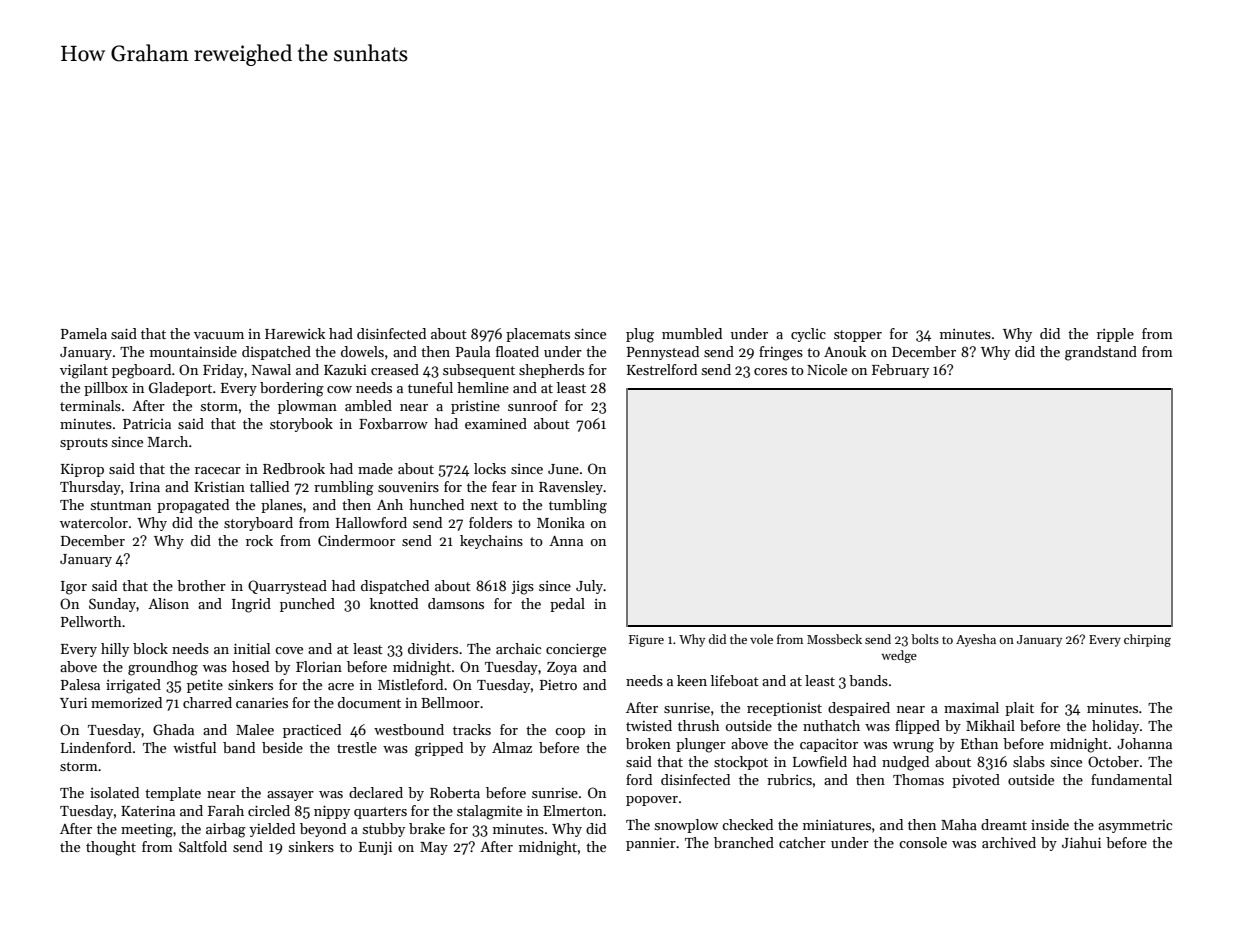 This image has width=1233, height=952. Describe the element at coordinates (375, 848) in the image. I see `Eunji` at that location.
